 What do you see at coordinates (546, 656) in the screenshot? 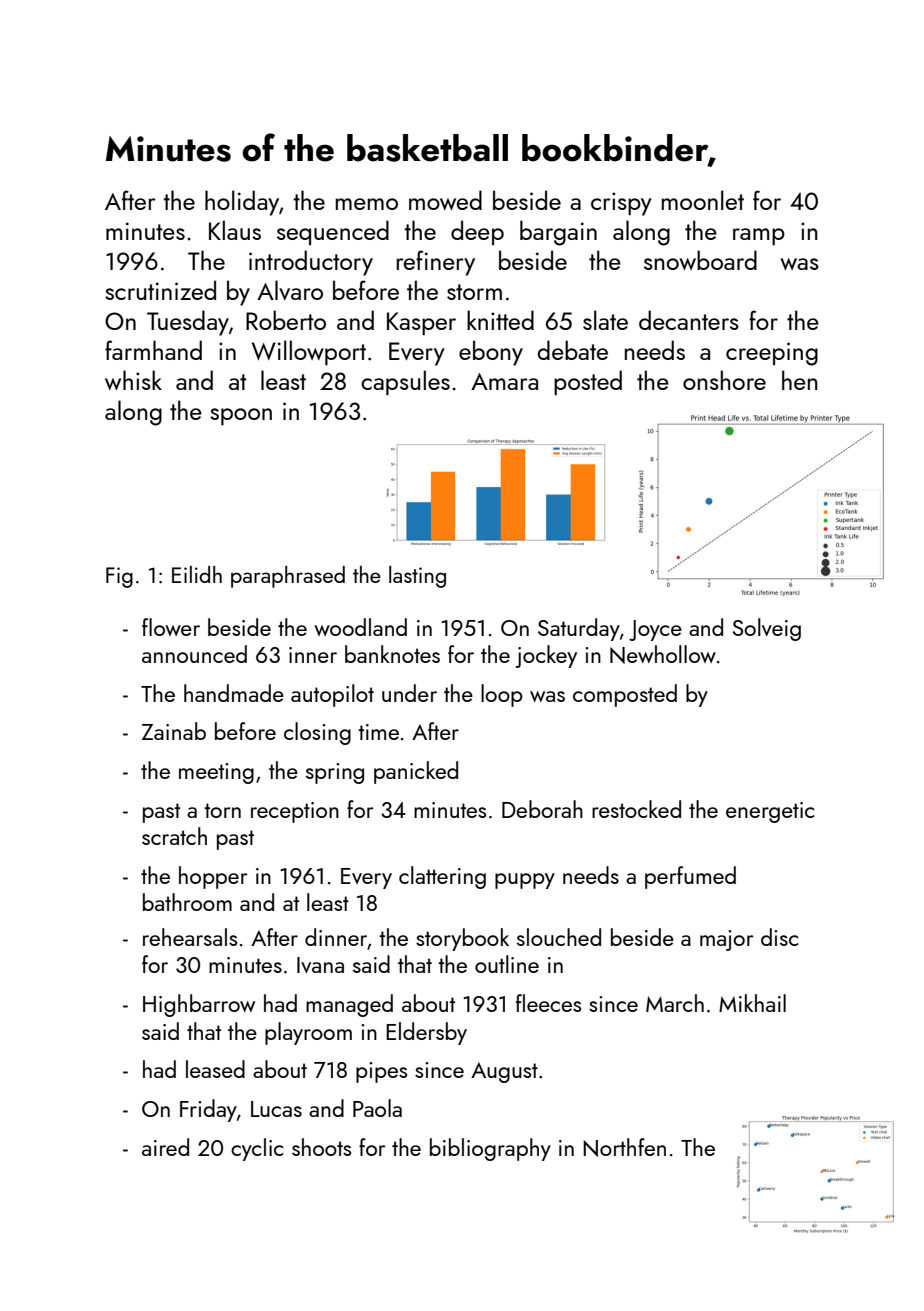
I see `jockey` at bounding box center [546, 656].
